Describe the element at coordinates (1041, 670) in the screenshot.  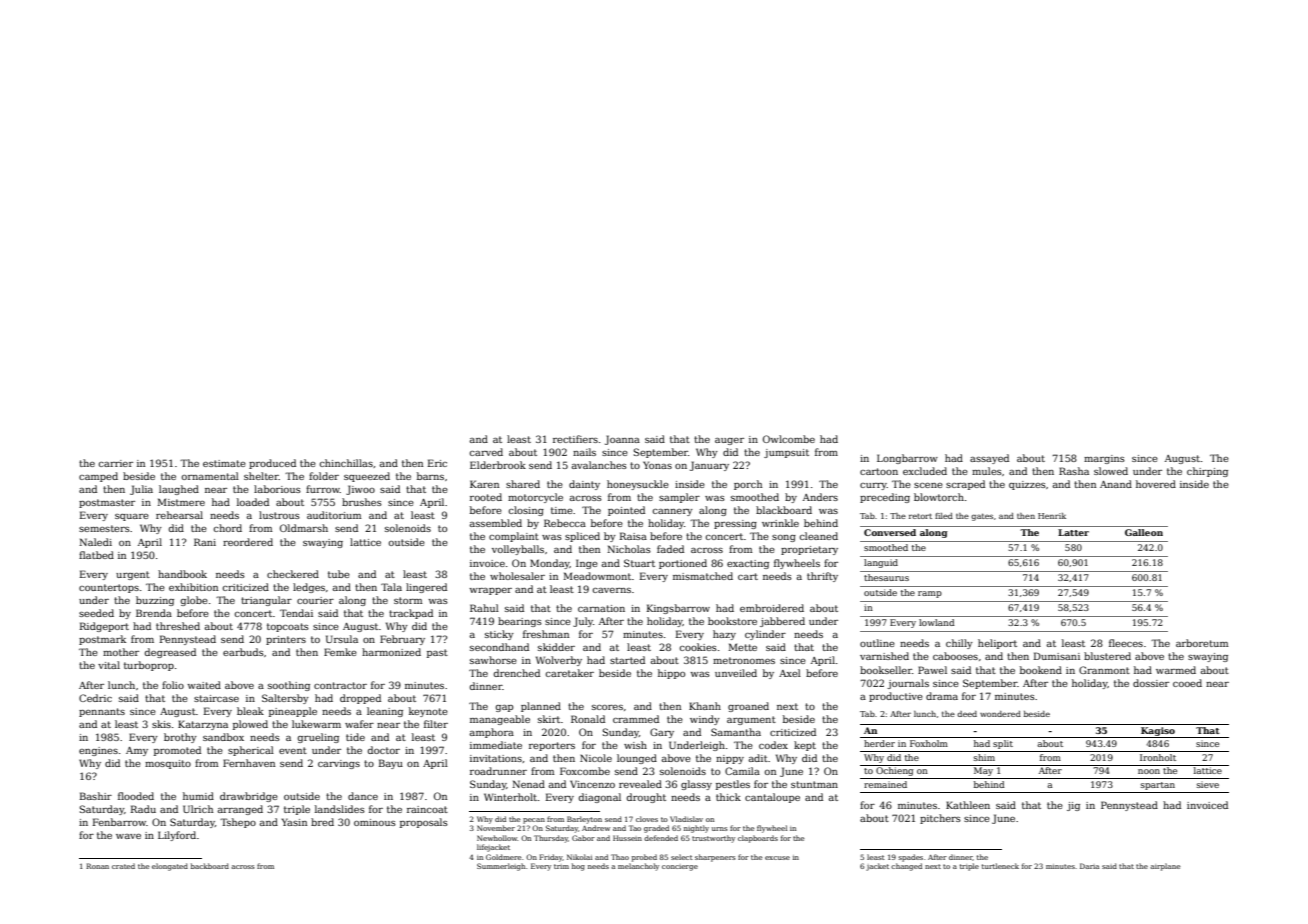
I see `bookend` at that location.
